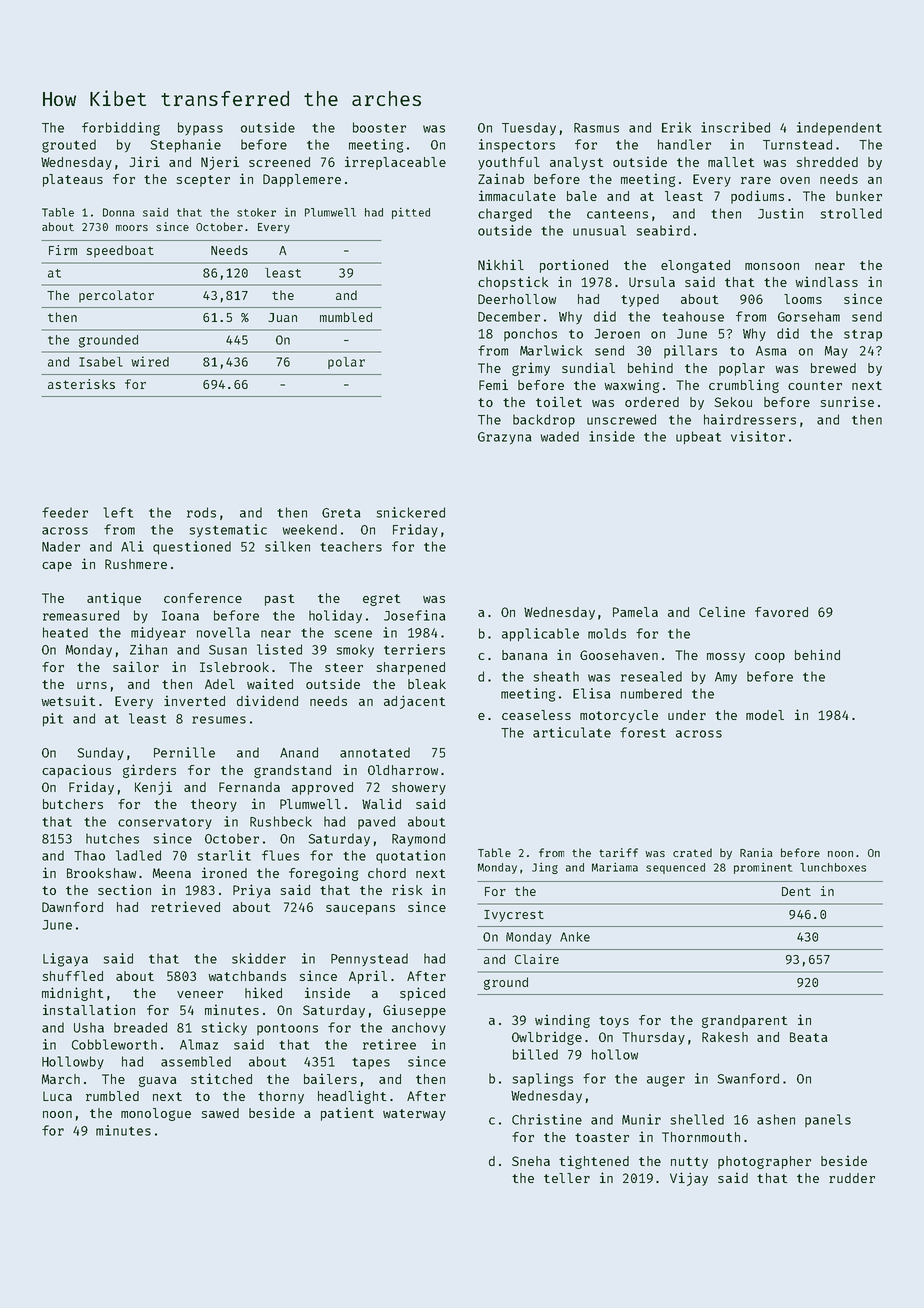  What do you see at coordinates (562, 1021) in the document?
I see `winding` at bounding box center [562, 1021].
